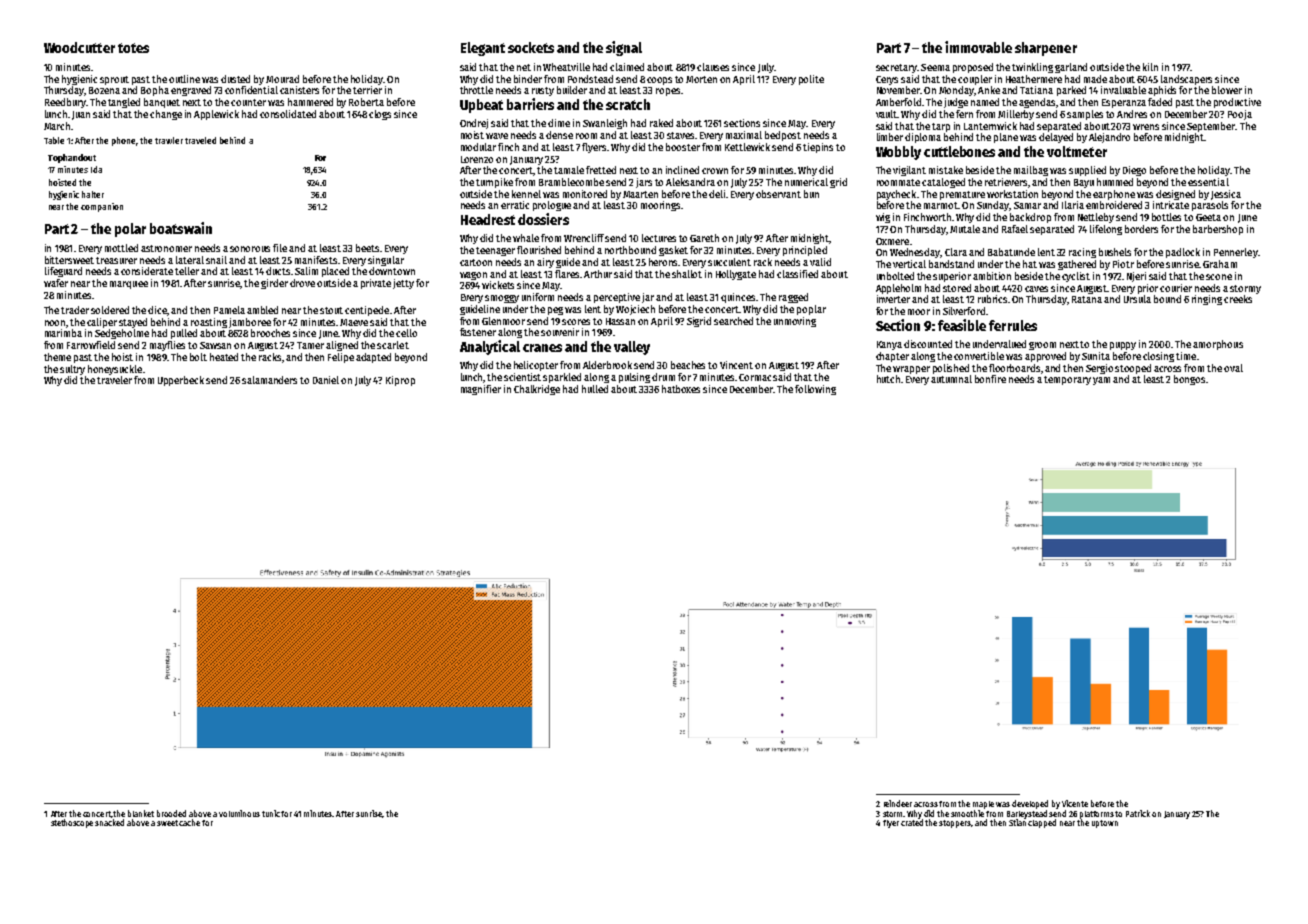 This screenshot has height=924, width=1308. I want to click on Clara, so click(956, 252).
